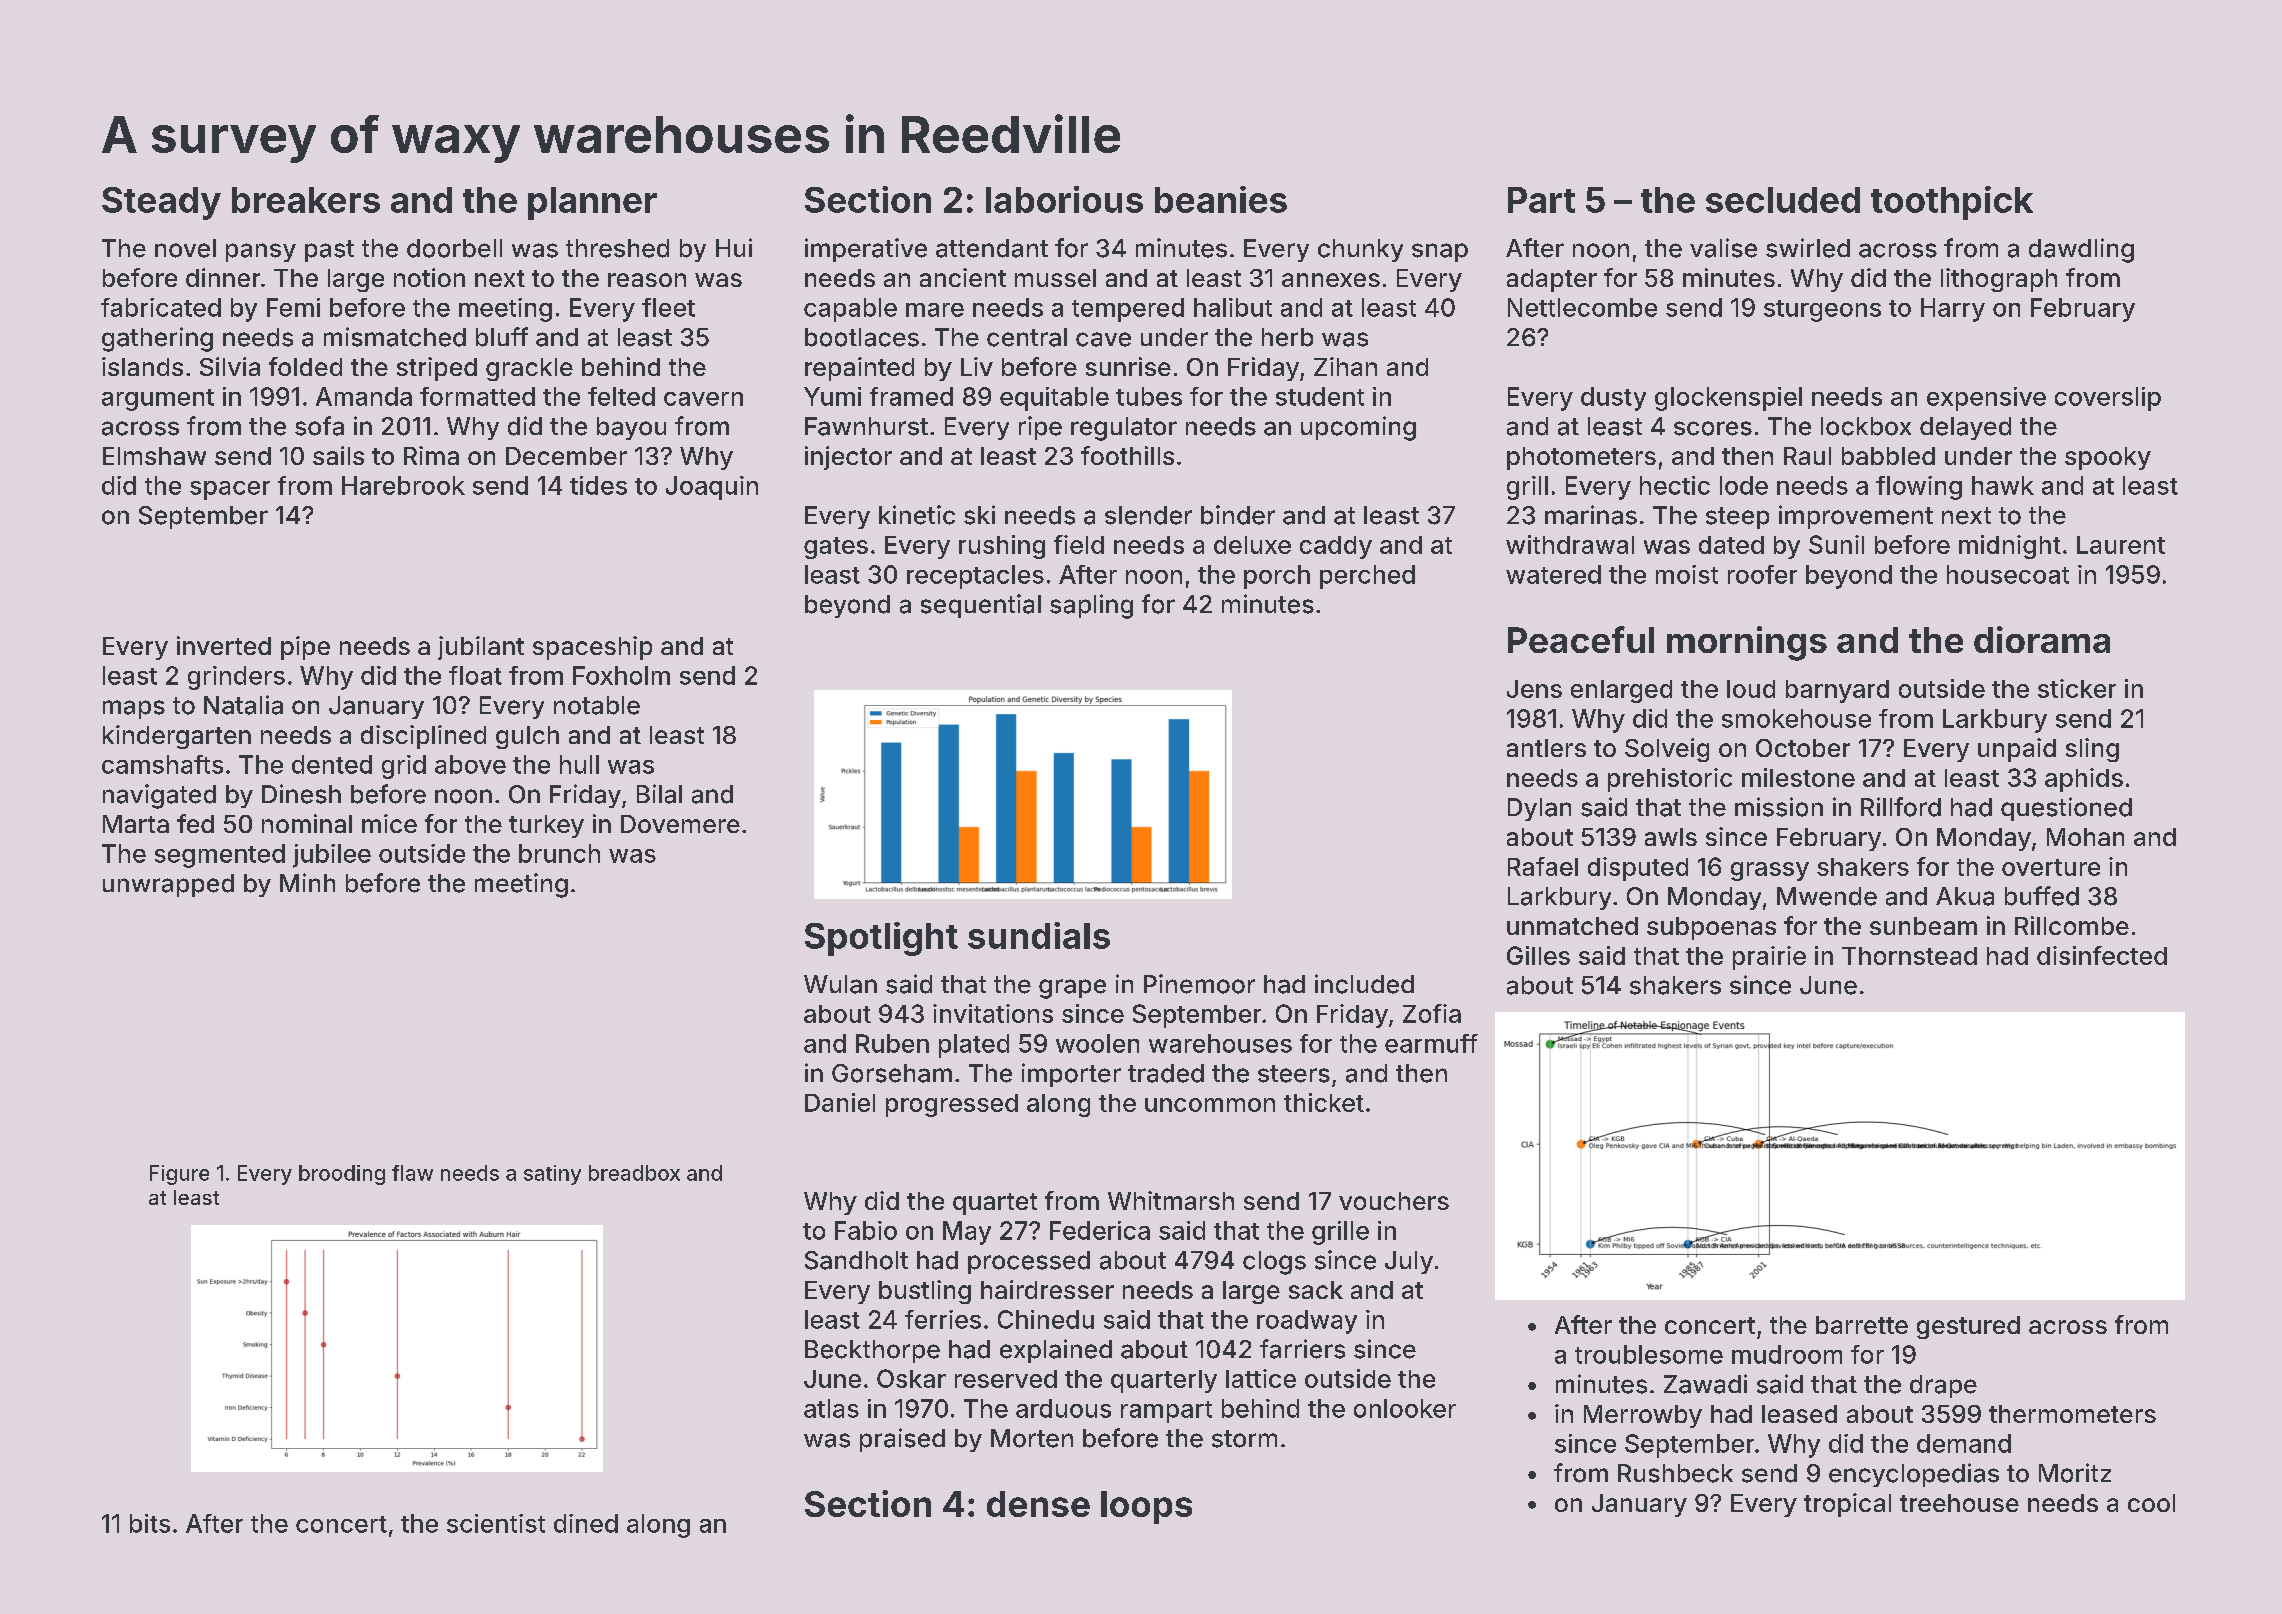  Describe the element at coordinates (981, 606) in the screenshot. I see `sequential` at that location.
